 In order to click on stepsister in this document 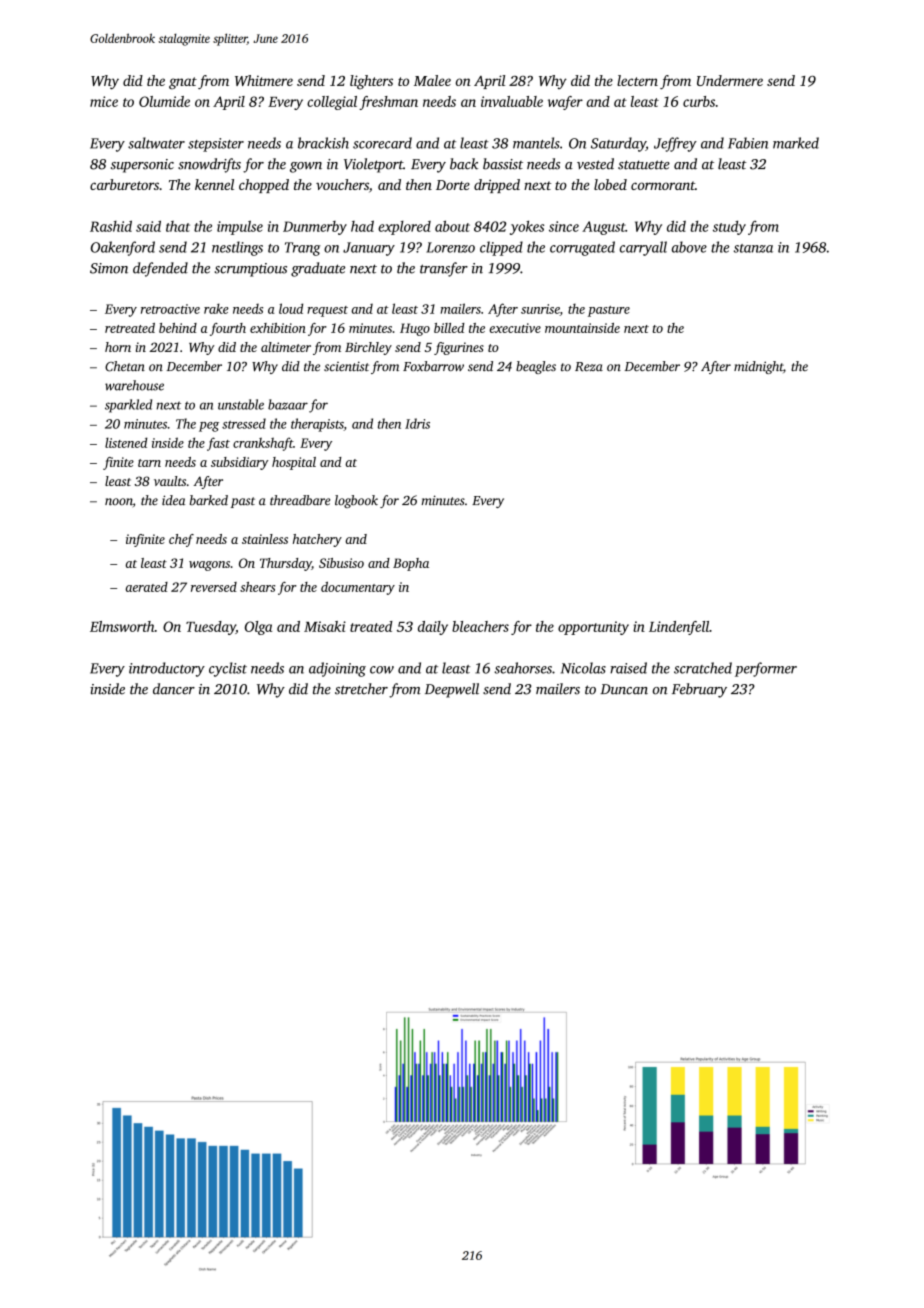, I will do `click(216, 145)`.
